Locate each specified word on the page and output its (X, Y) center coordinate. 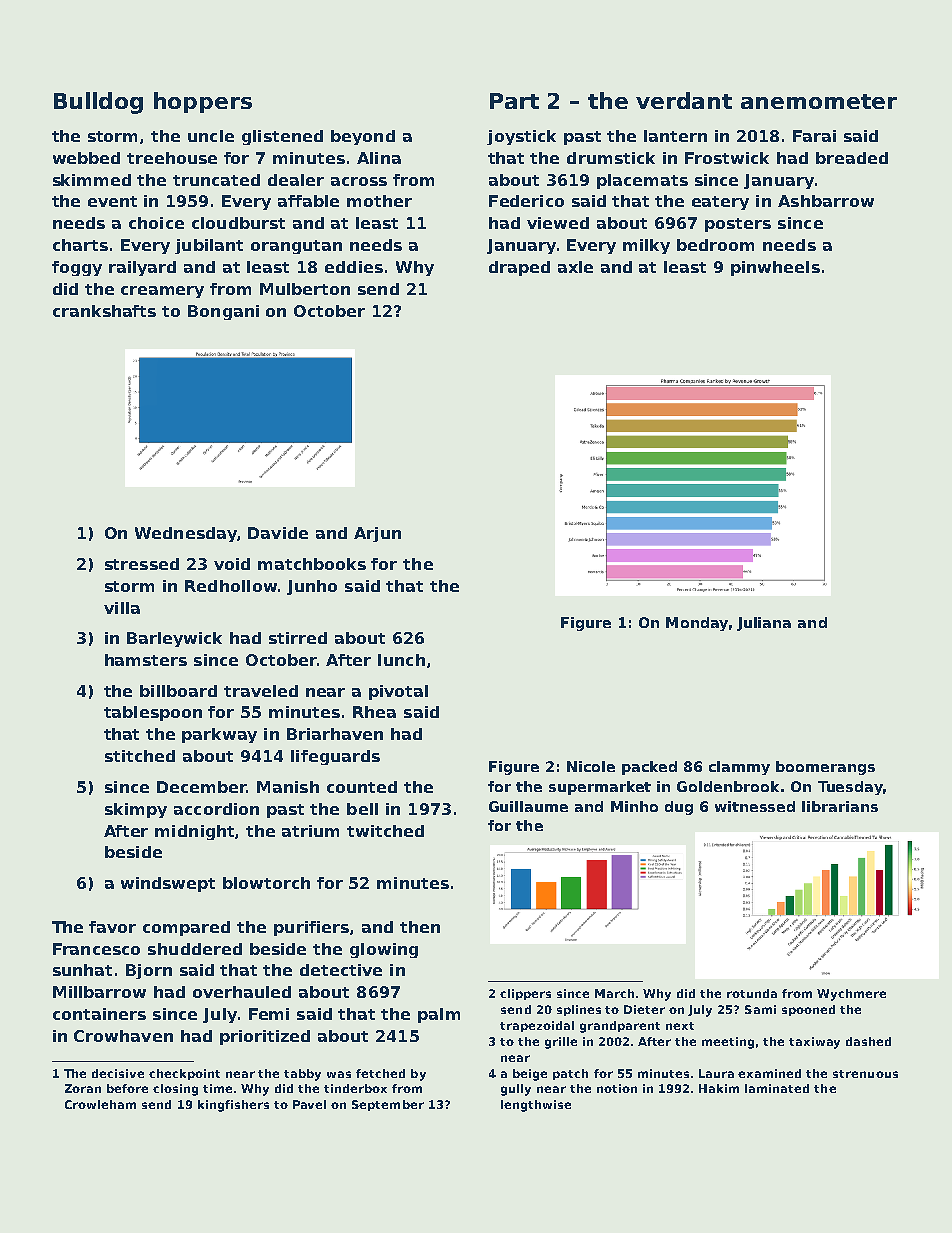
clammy (739, 768)
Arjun (377, 534)
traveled (261, 691)
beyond (363, 137)
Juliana (764, 624)
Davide (278, 533)
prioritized (265, 1037)
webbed (86, 158)
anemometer (819, 101)
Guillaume (528, 806)
